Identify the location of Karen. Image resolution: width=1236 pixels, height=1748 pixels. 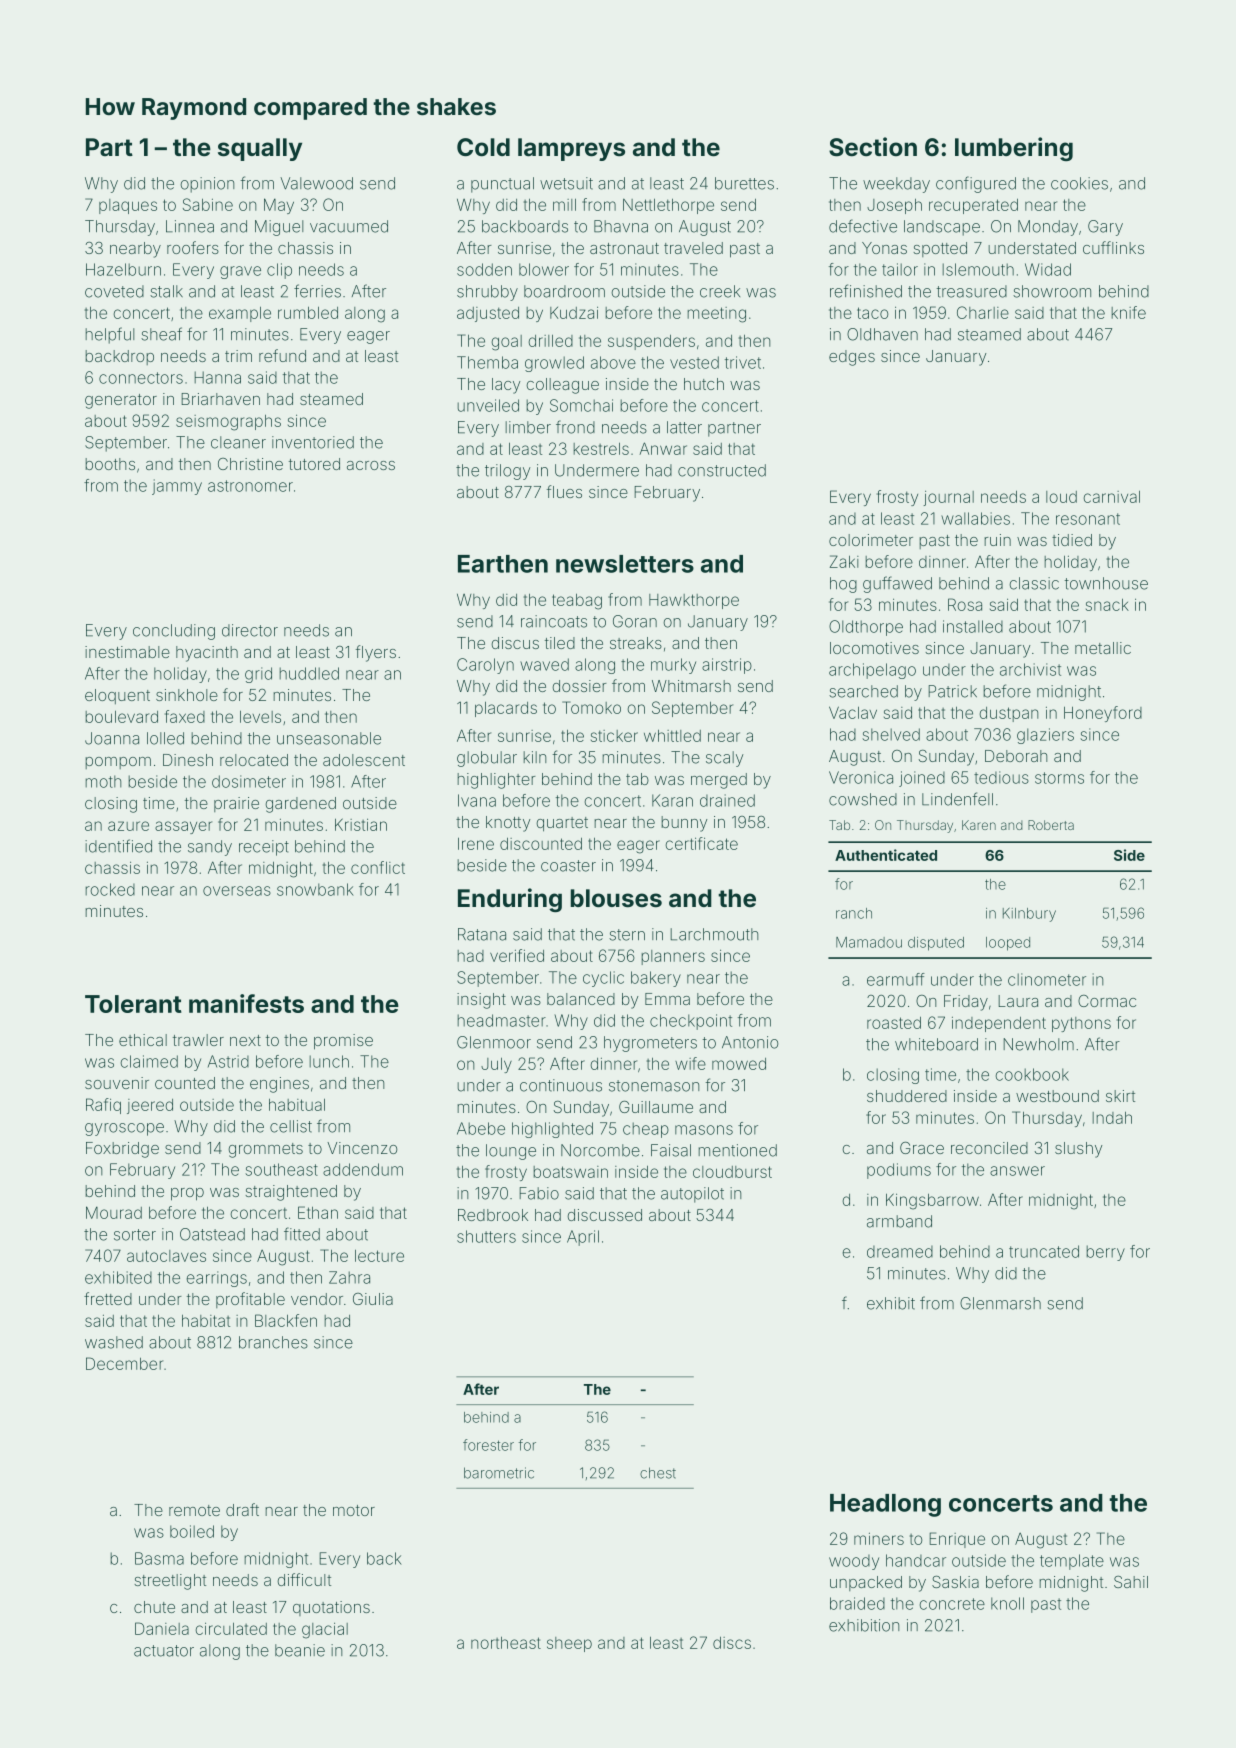
(979, 825).
